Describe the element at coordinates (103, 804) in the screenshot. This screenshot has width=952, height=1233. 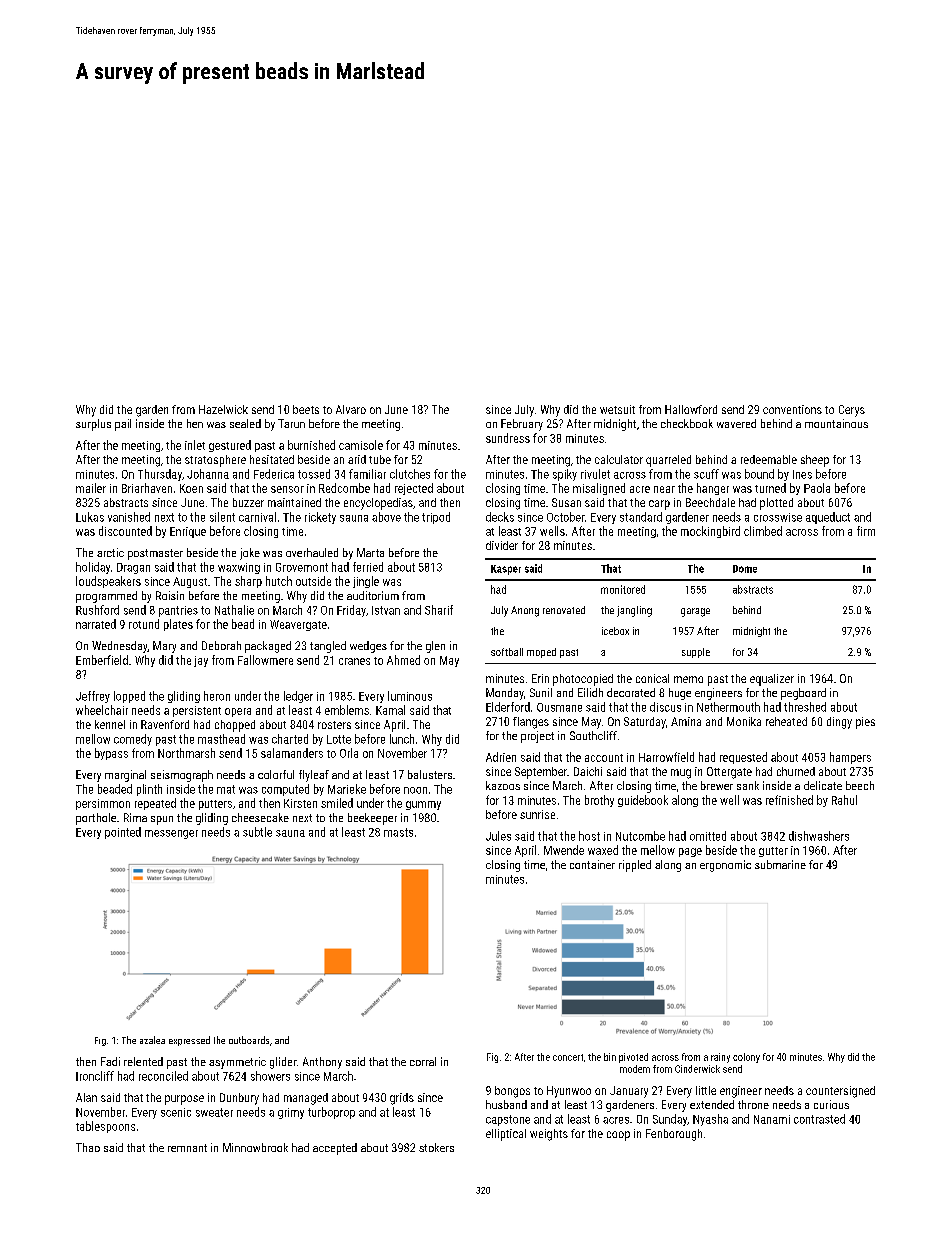
I see `persimmon` at that location.
